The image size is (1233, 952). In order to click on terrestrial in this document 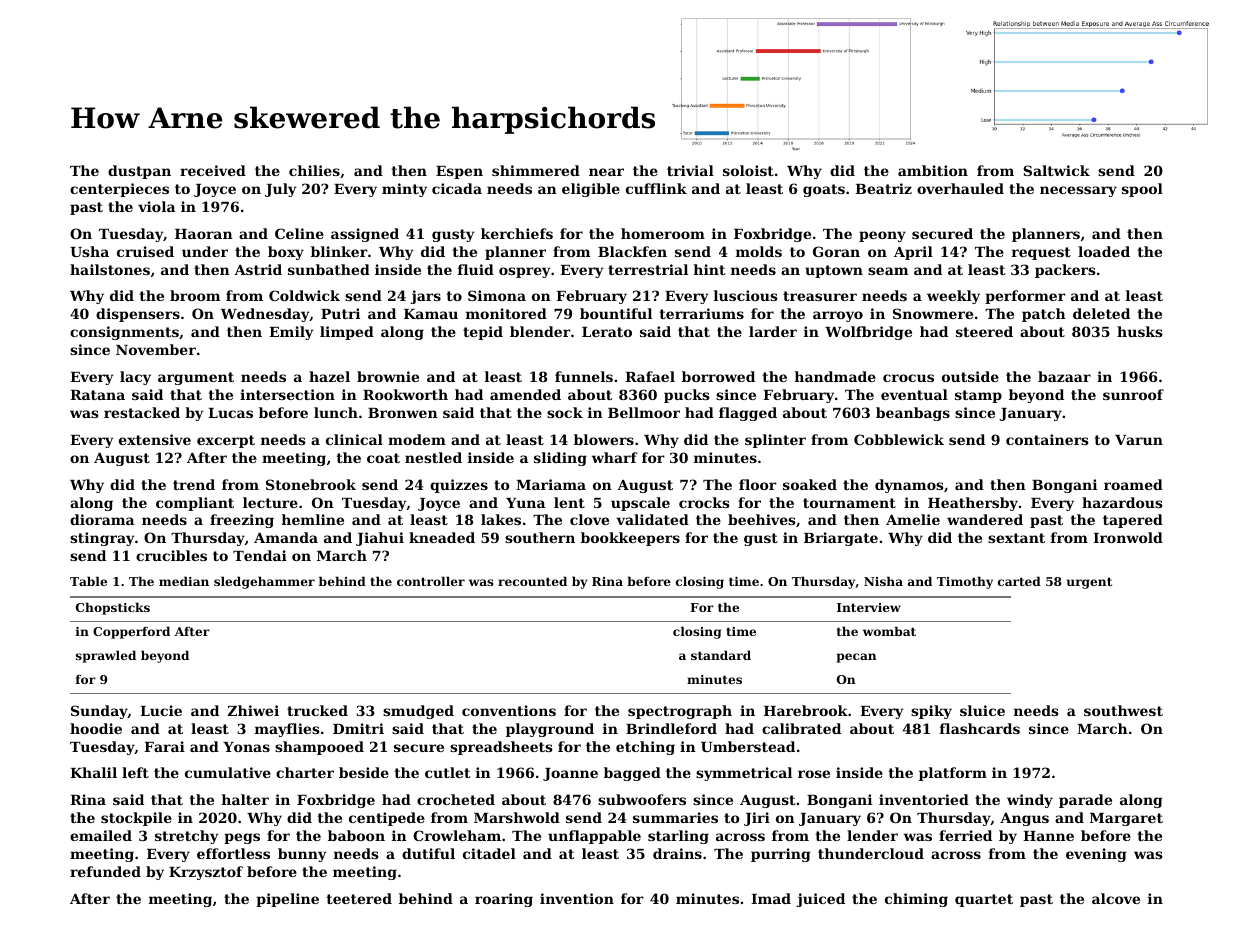, I will do `click(648, 269)`.
